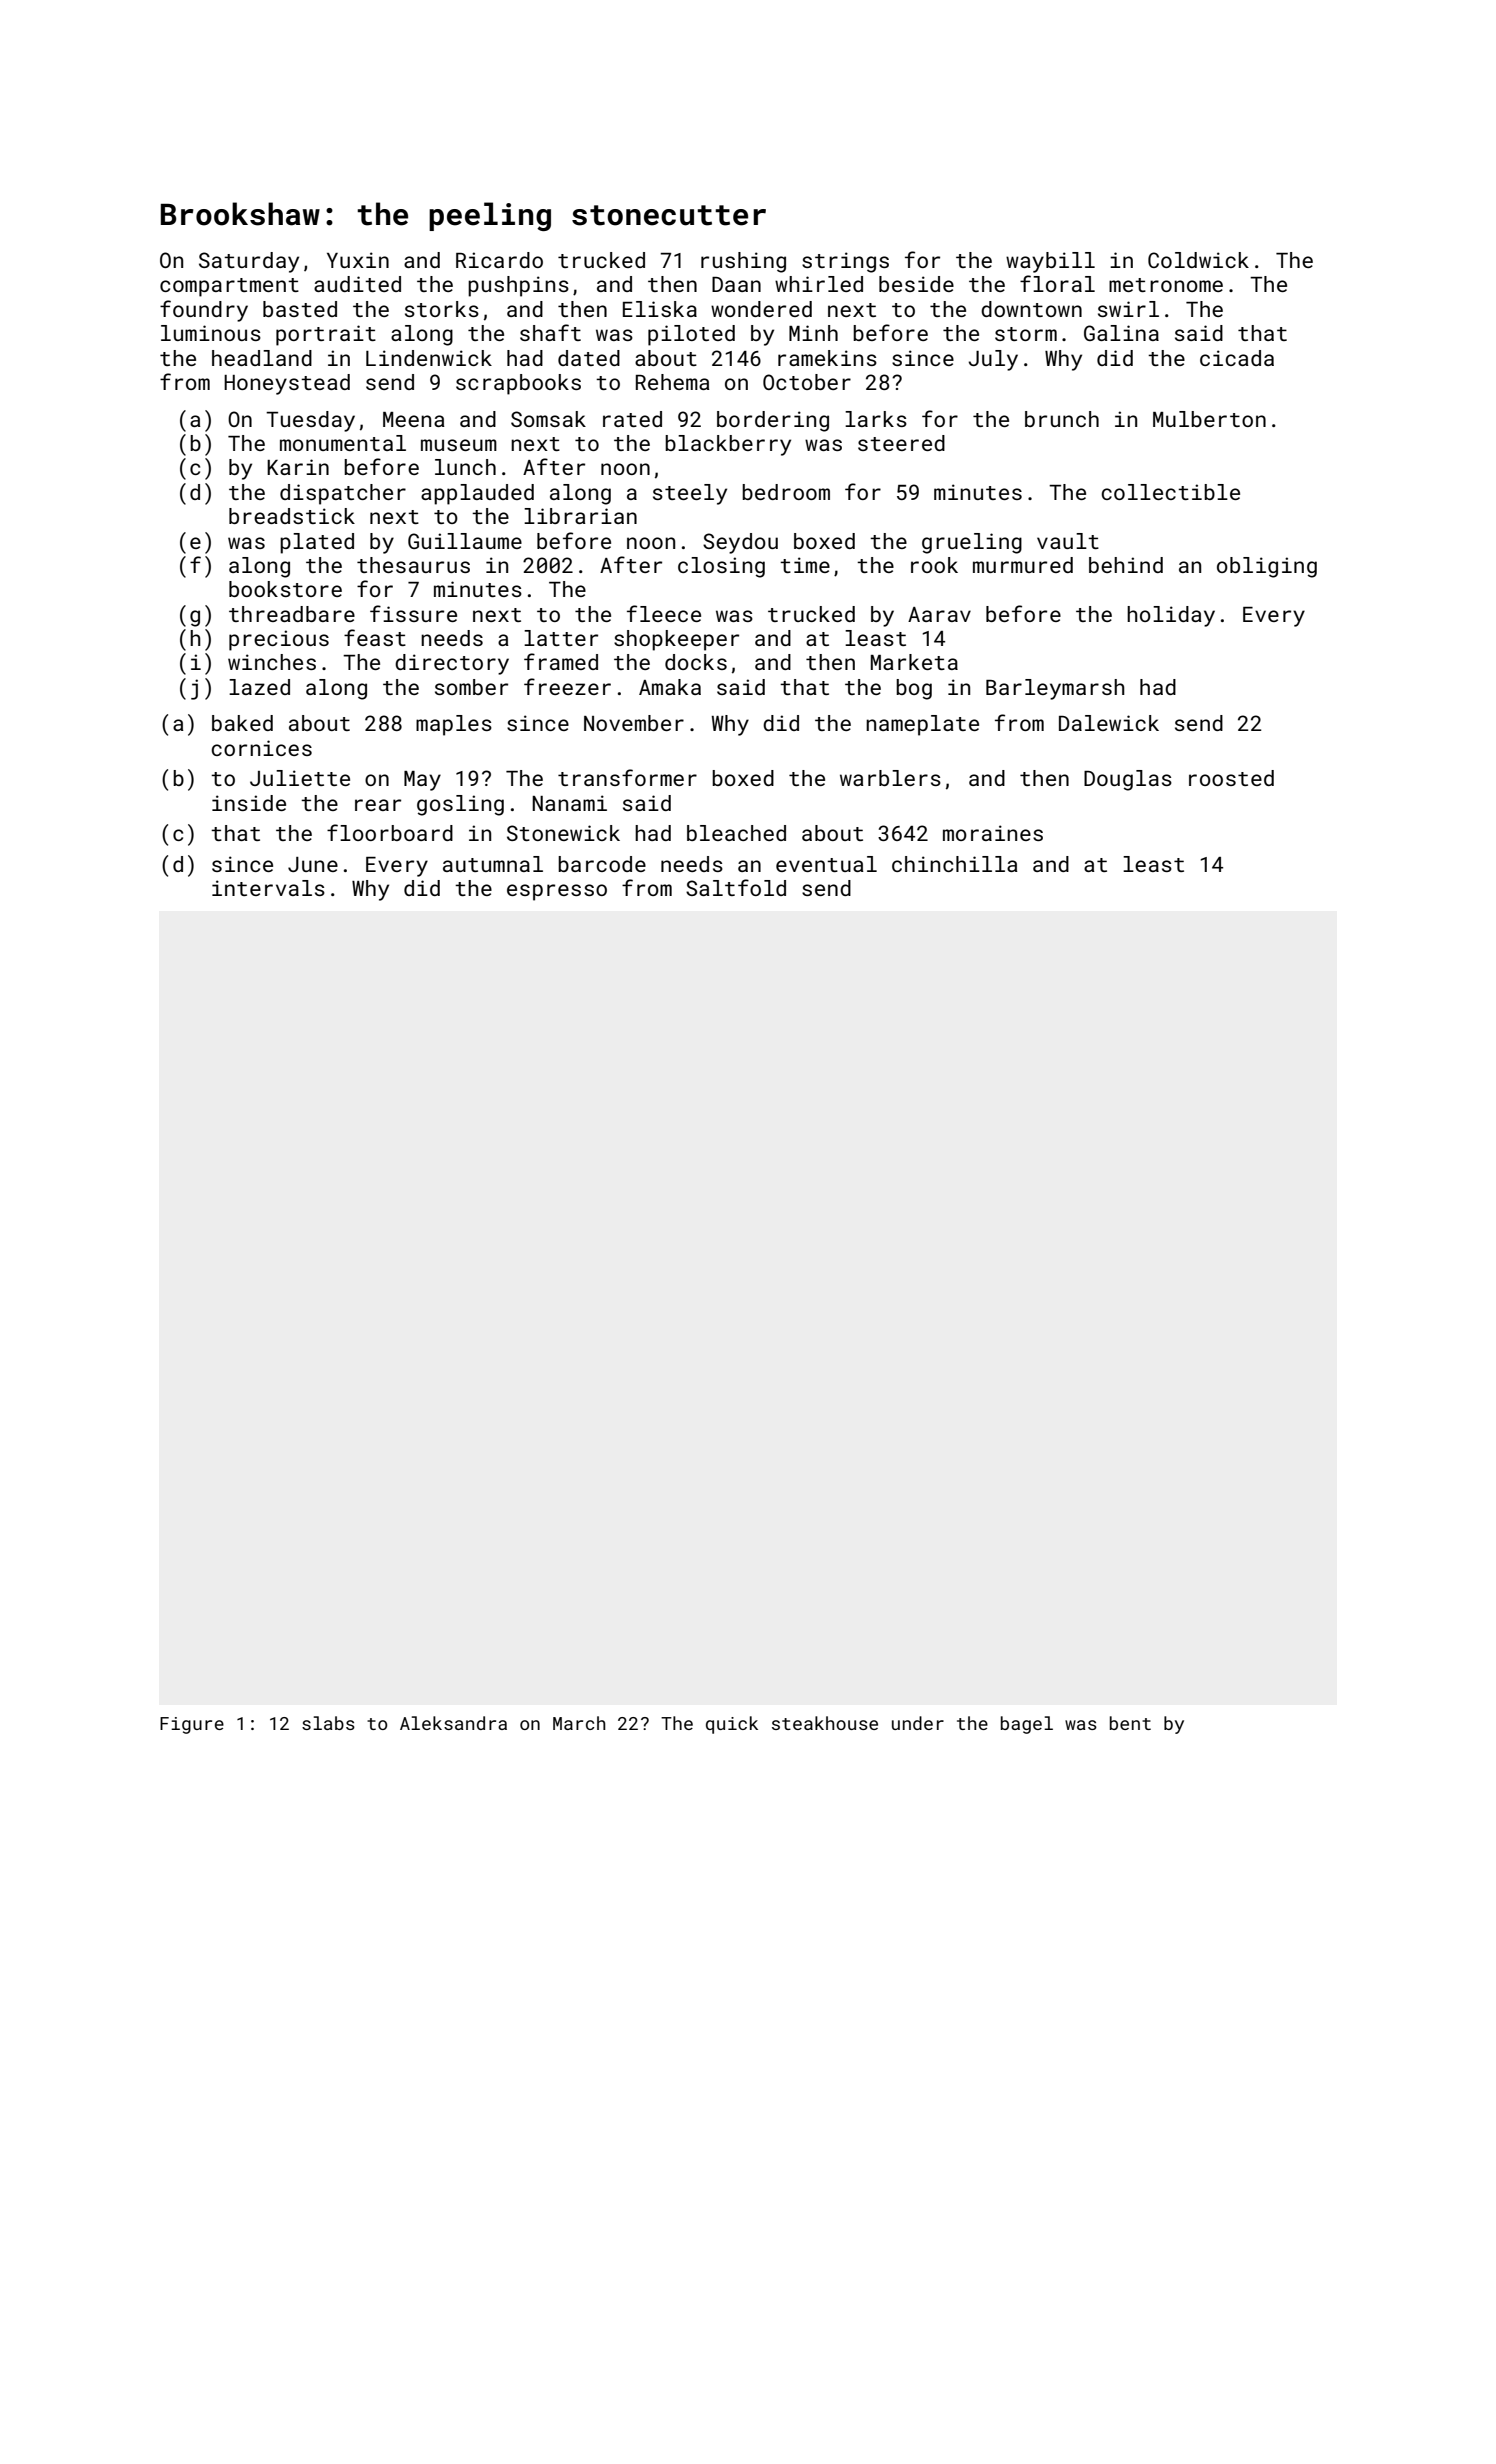 The height and width of the document is (2464, 1496). What do you see at coordinates (918, 1723) in the document?
I see `under` at bounding box center [918, 1723].
